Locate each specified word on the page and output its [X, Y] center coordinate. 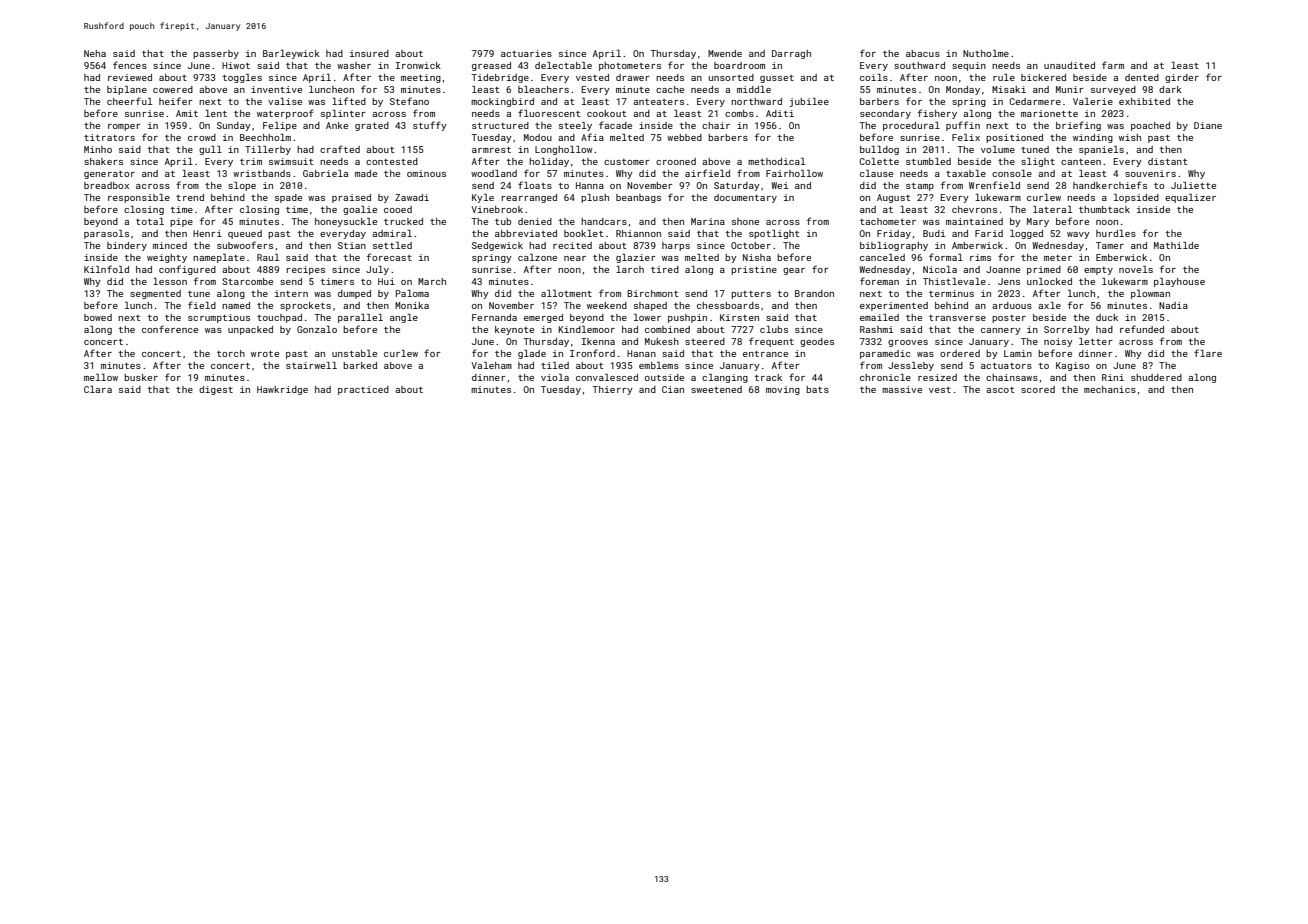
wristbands [262, 173]
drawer [633, 77]
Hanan [641, 353]
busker [141, 377]
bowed [98, 317]
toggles [242, 78]
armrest [491, 150]
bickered [1043, 77]
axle [1049, 305]
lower [647, 317]
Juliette [1193, 185]
